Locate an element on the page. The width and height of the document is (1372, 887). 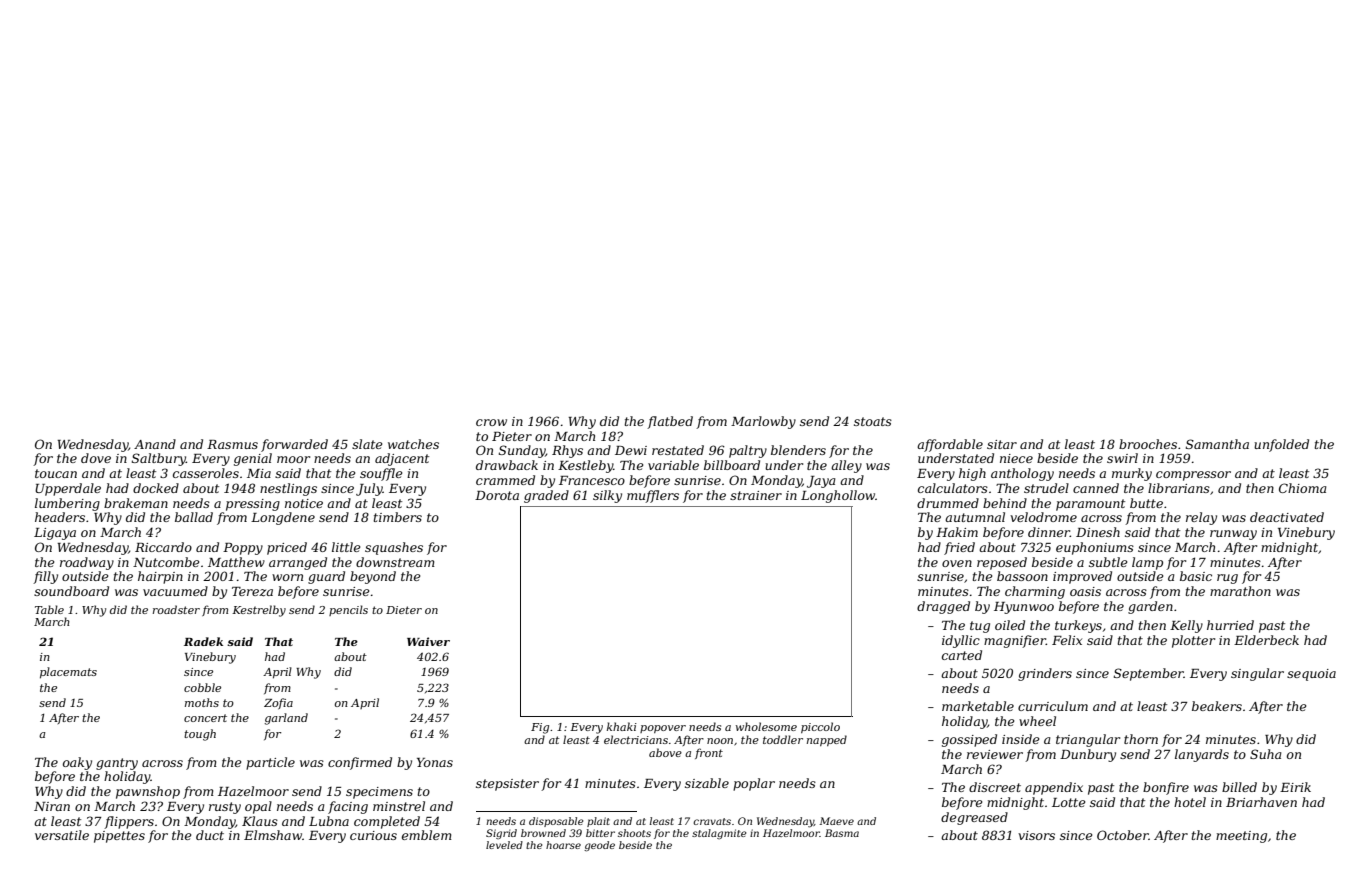
Niran is located at coordinates (52, 806).
